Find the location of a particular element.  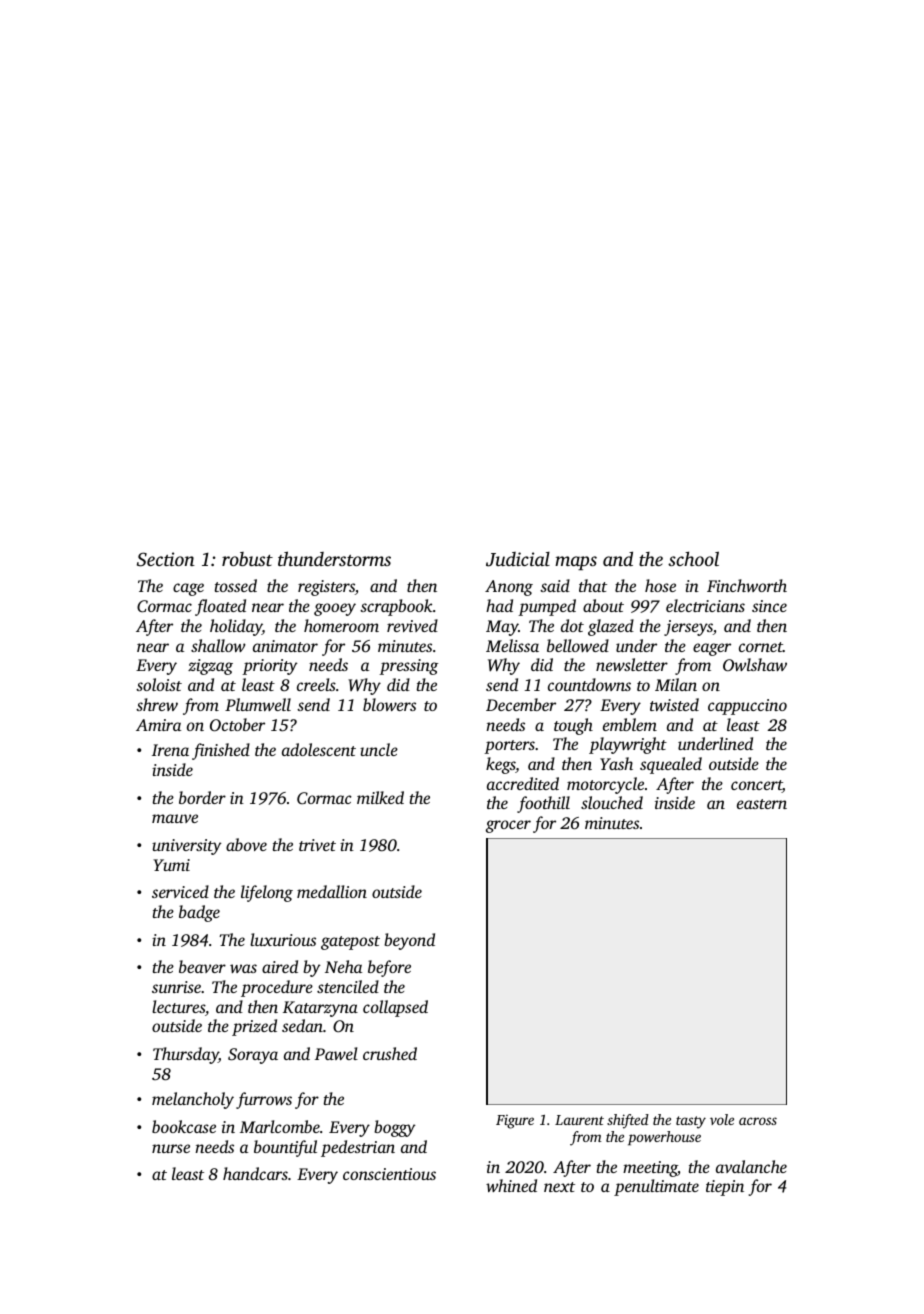

luxurious is located at coordinates (283, 939).
